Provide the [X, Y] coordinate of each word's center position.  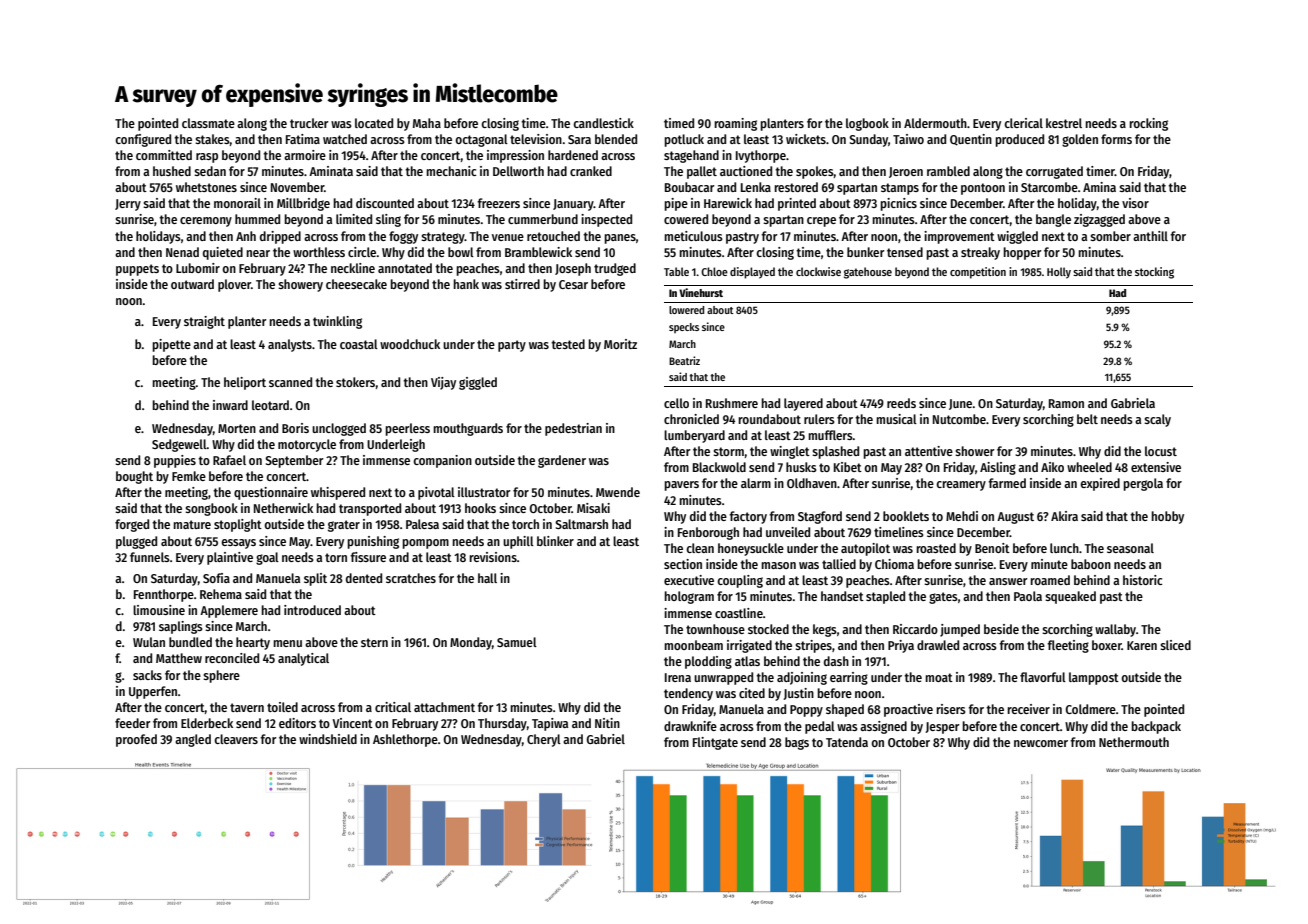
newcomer [1041, 743]
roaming [735, 124]
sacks [147, 675]
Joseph [573, 269]
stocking [1154, 273]
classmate [208, 123]
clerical [1023, 123]
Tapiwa [550, 724]
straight [204, 322]
